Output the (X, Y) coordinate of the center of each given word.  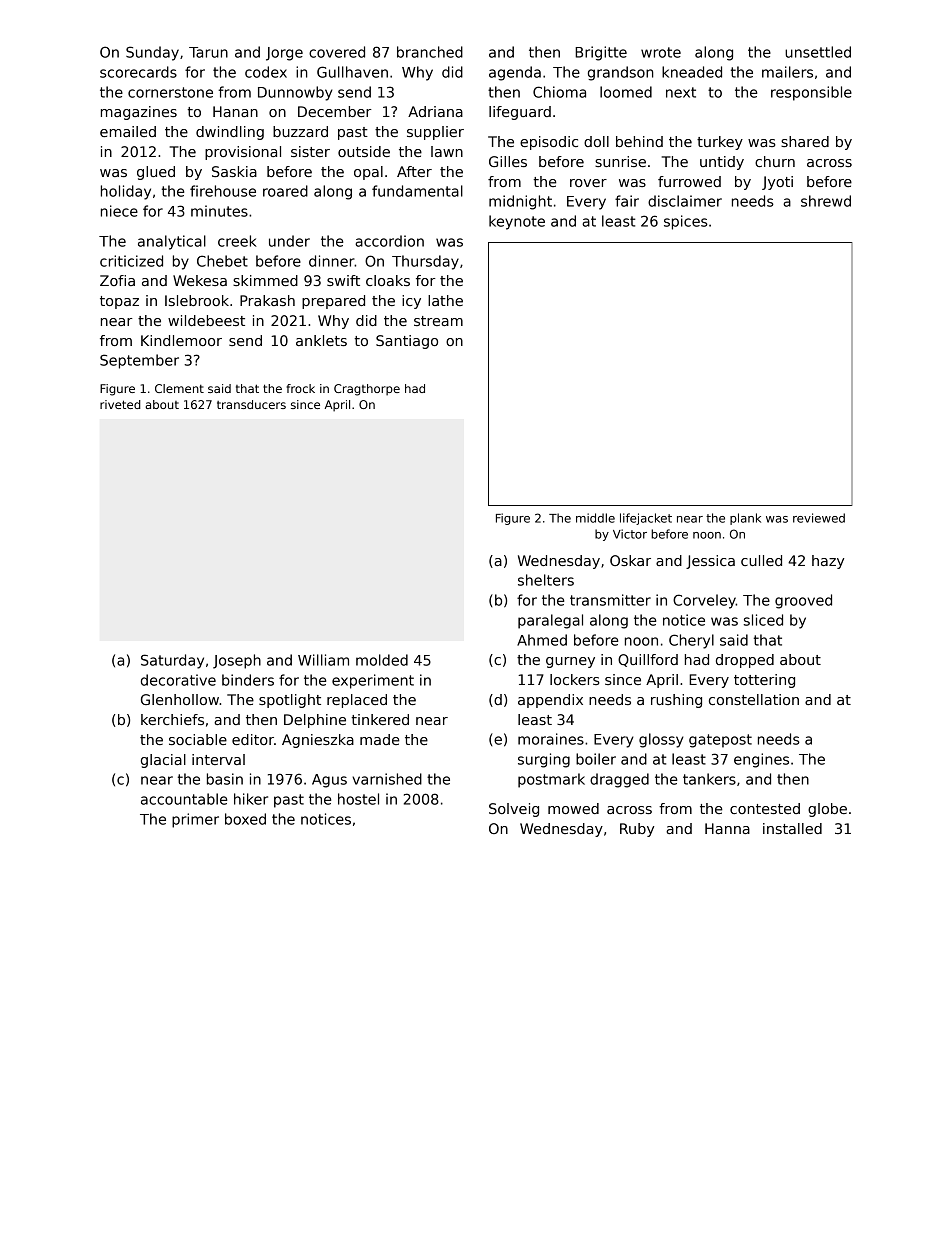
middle (595, 518)
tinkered (380, 719)
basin (225, 779)
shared (805, 141)
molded (382, 660)
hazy (828, 562)
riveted (120, 404)
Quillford (648, 660)
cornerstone (170, 92)
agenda (515, 73)
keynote (517, 222)
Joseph (237, 661)
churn (775, 161)
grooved (803, 601)
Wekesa (200, 280)
